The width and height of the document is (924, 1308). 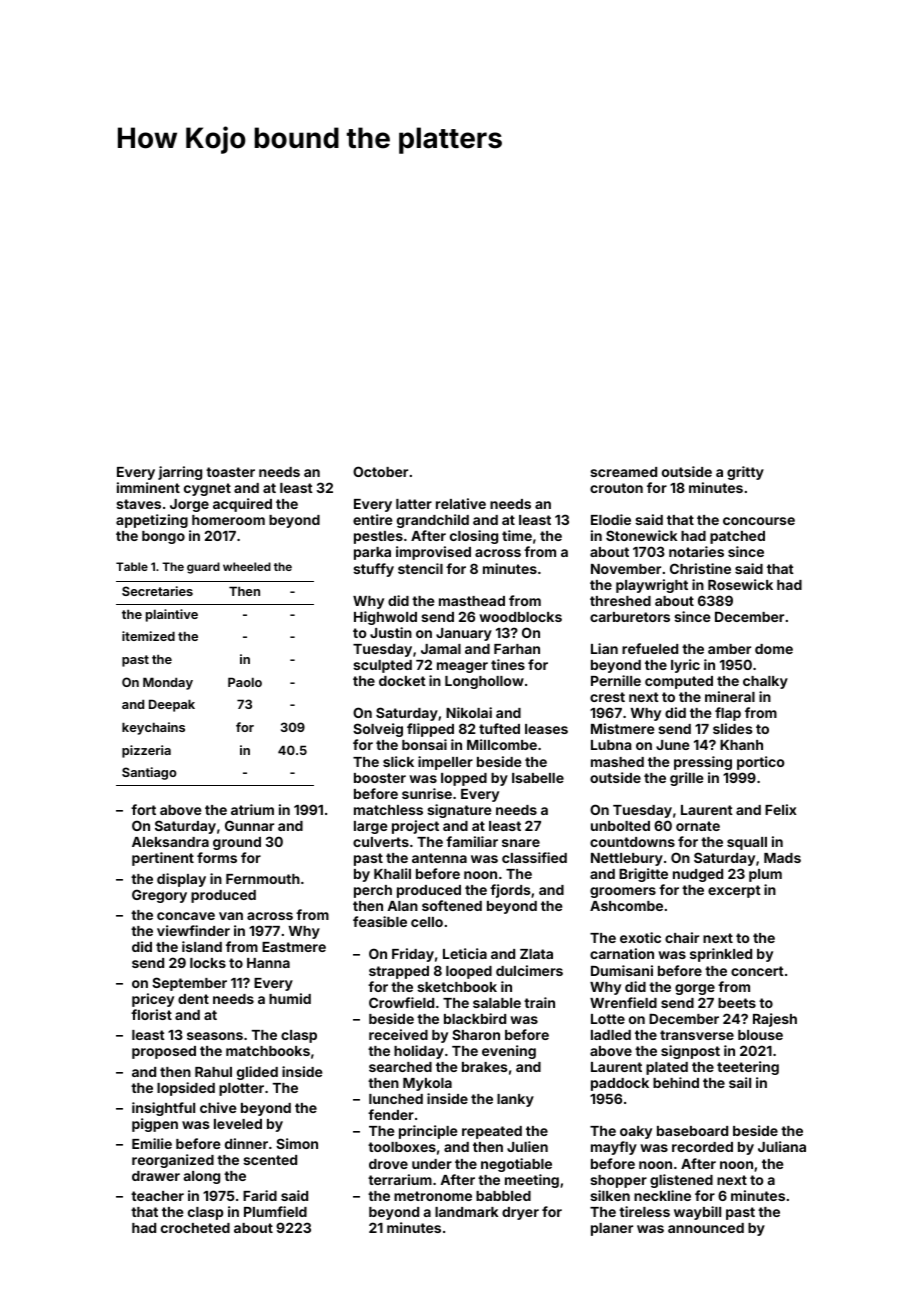 What do you see at coordinates (427, 793) in the document?
I see `sunrise` at bounding box center [427, 793].
